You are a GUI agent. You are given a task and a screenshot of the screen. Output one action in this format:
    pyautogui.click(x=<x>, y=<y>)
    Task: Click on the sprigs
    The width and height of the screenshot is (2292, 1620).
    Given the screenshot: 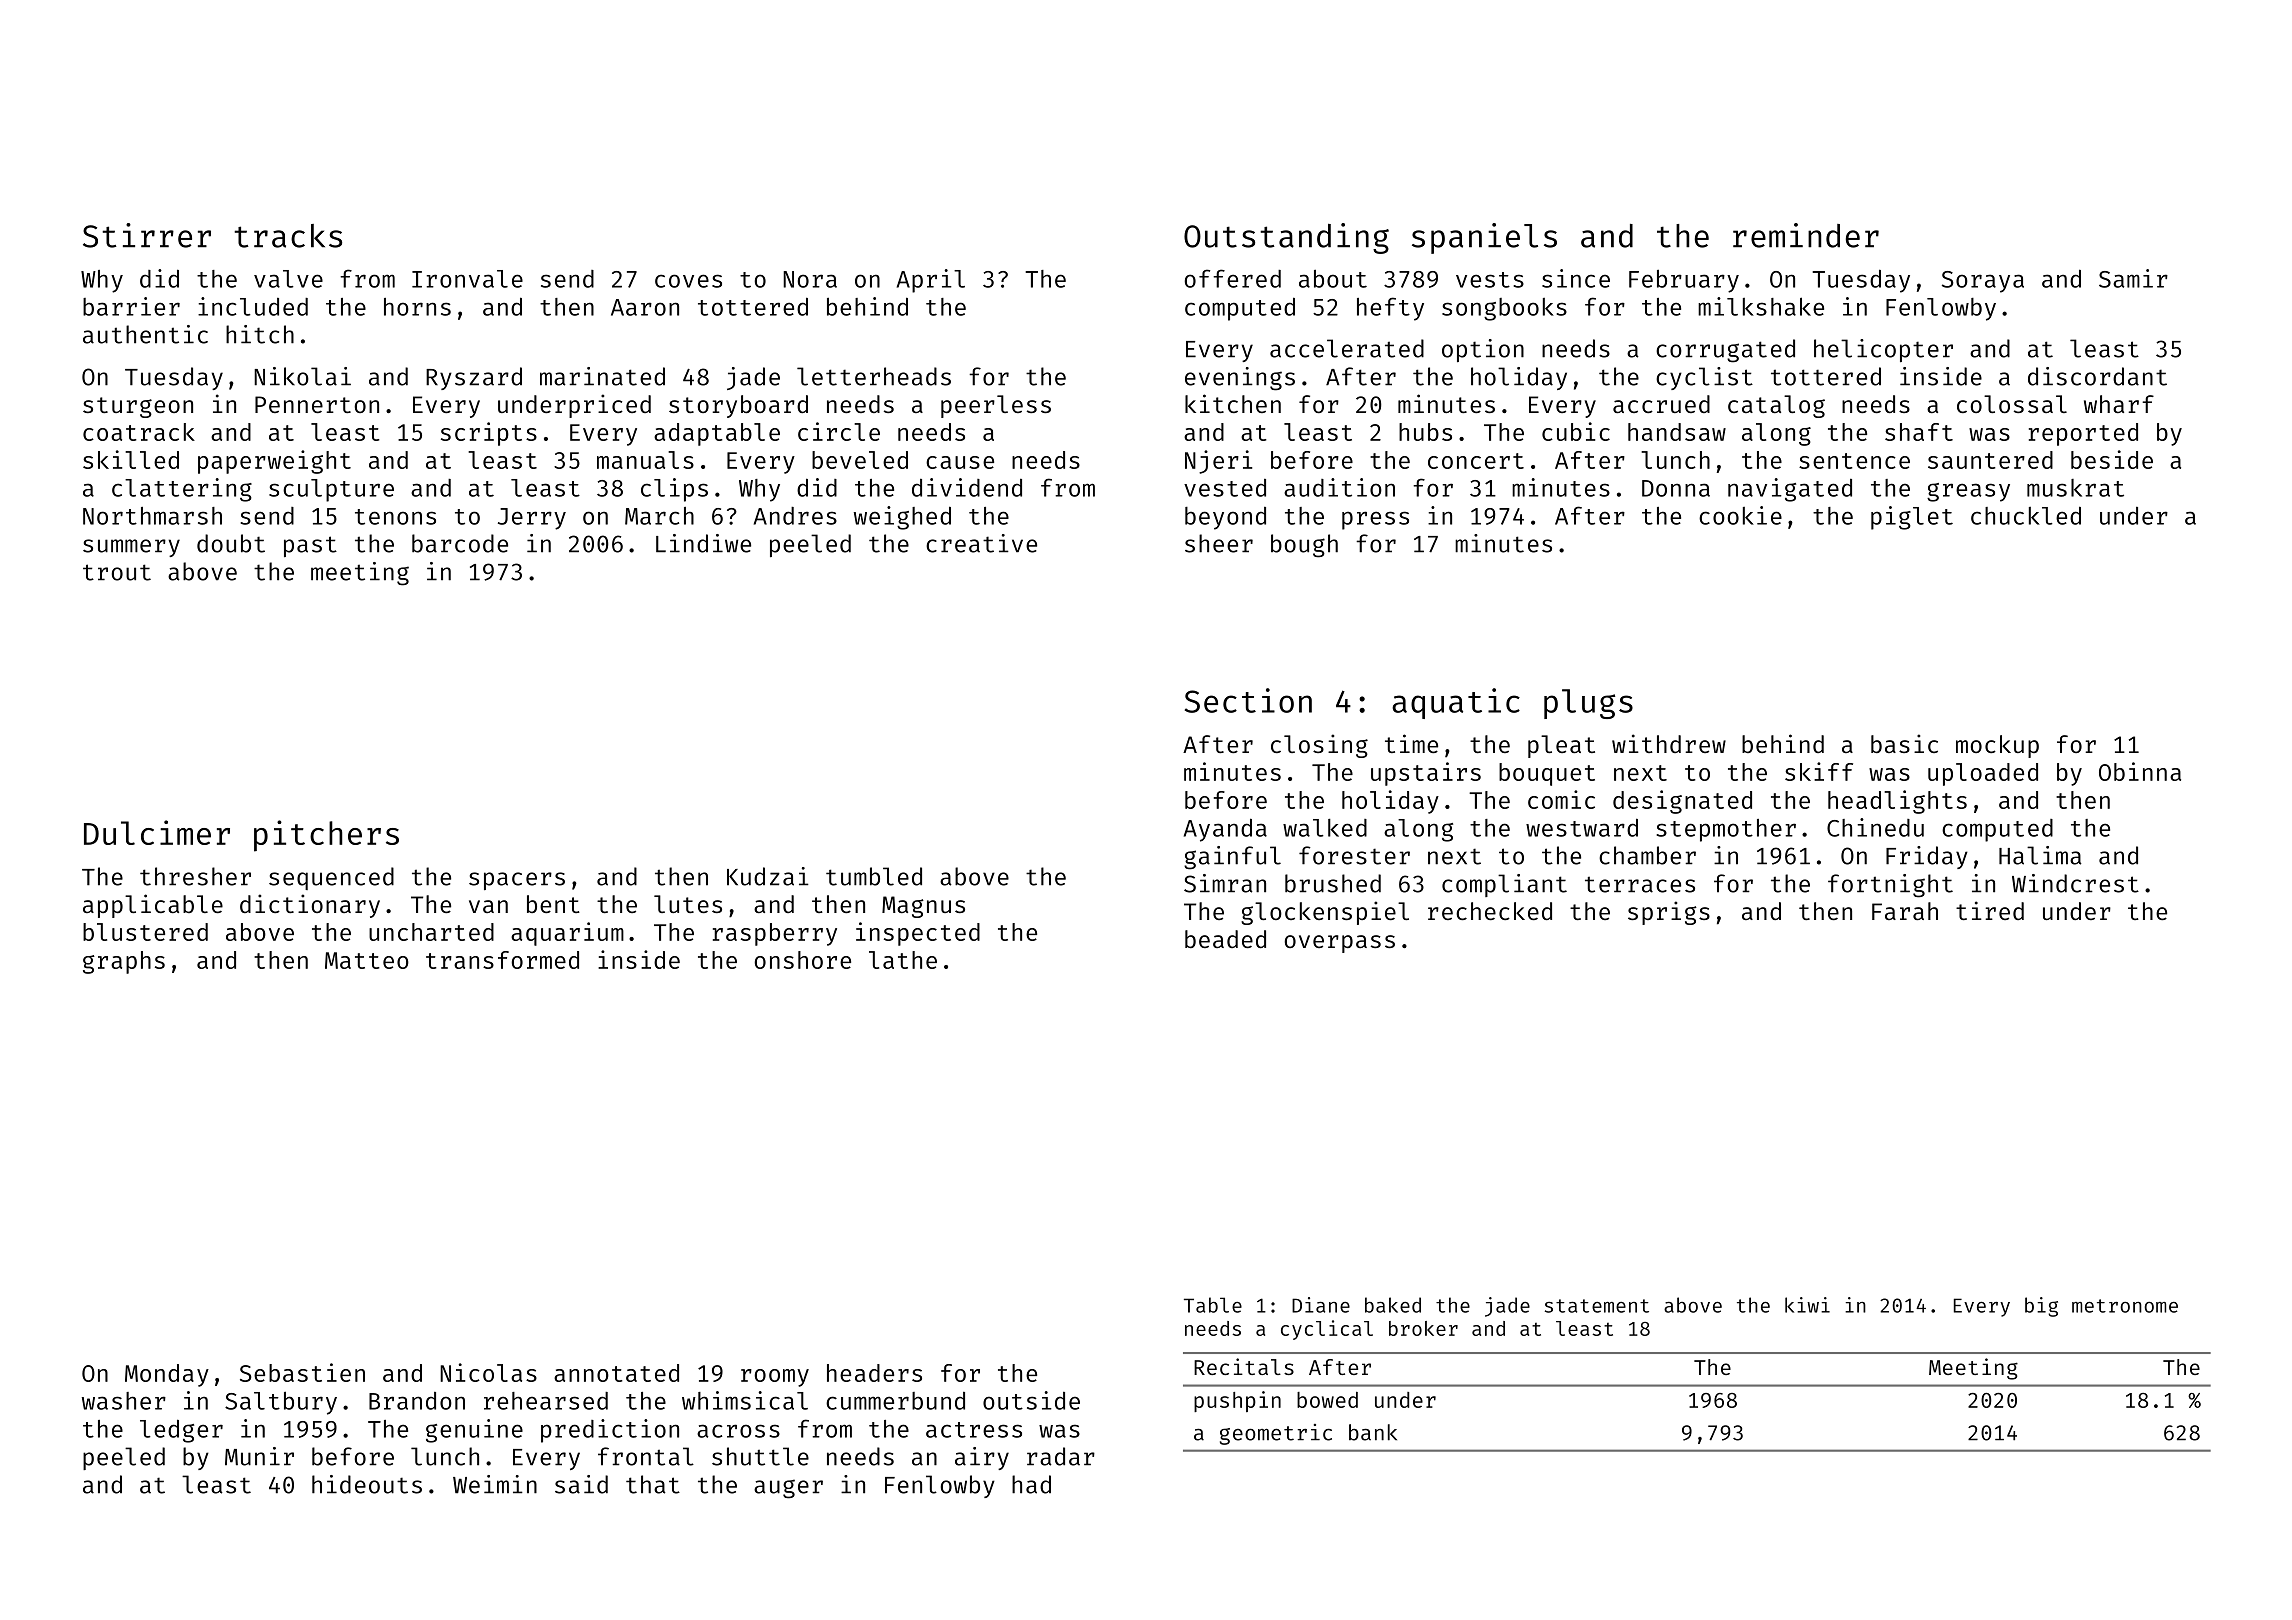 What is the action you would take?
    pyautogui.click(x=1669, y=913)
